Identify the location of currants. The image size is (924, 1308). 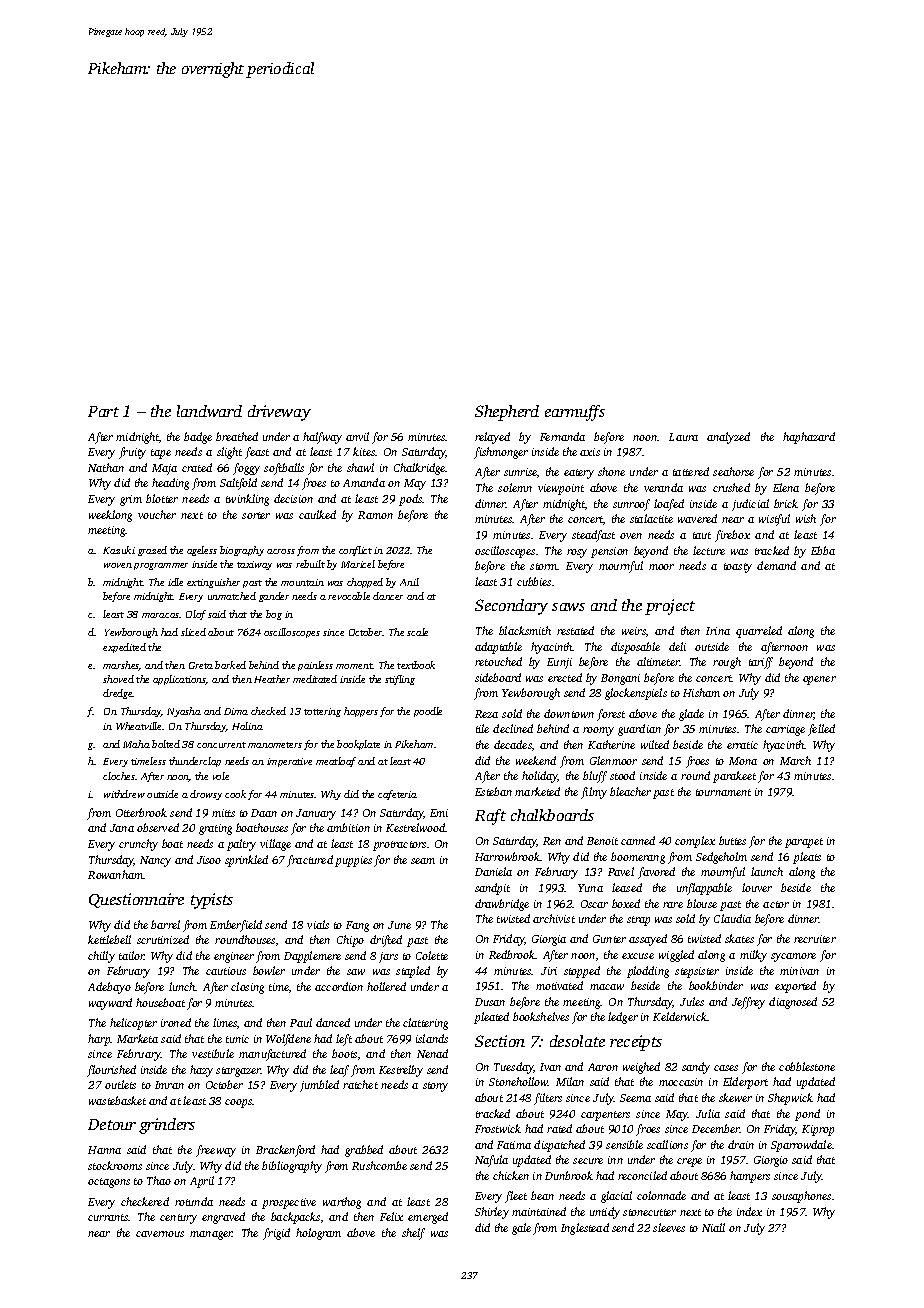
(108, 1217).
